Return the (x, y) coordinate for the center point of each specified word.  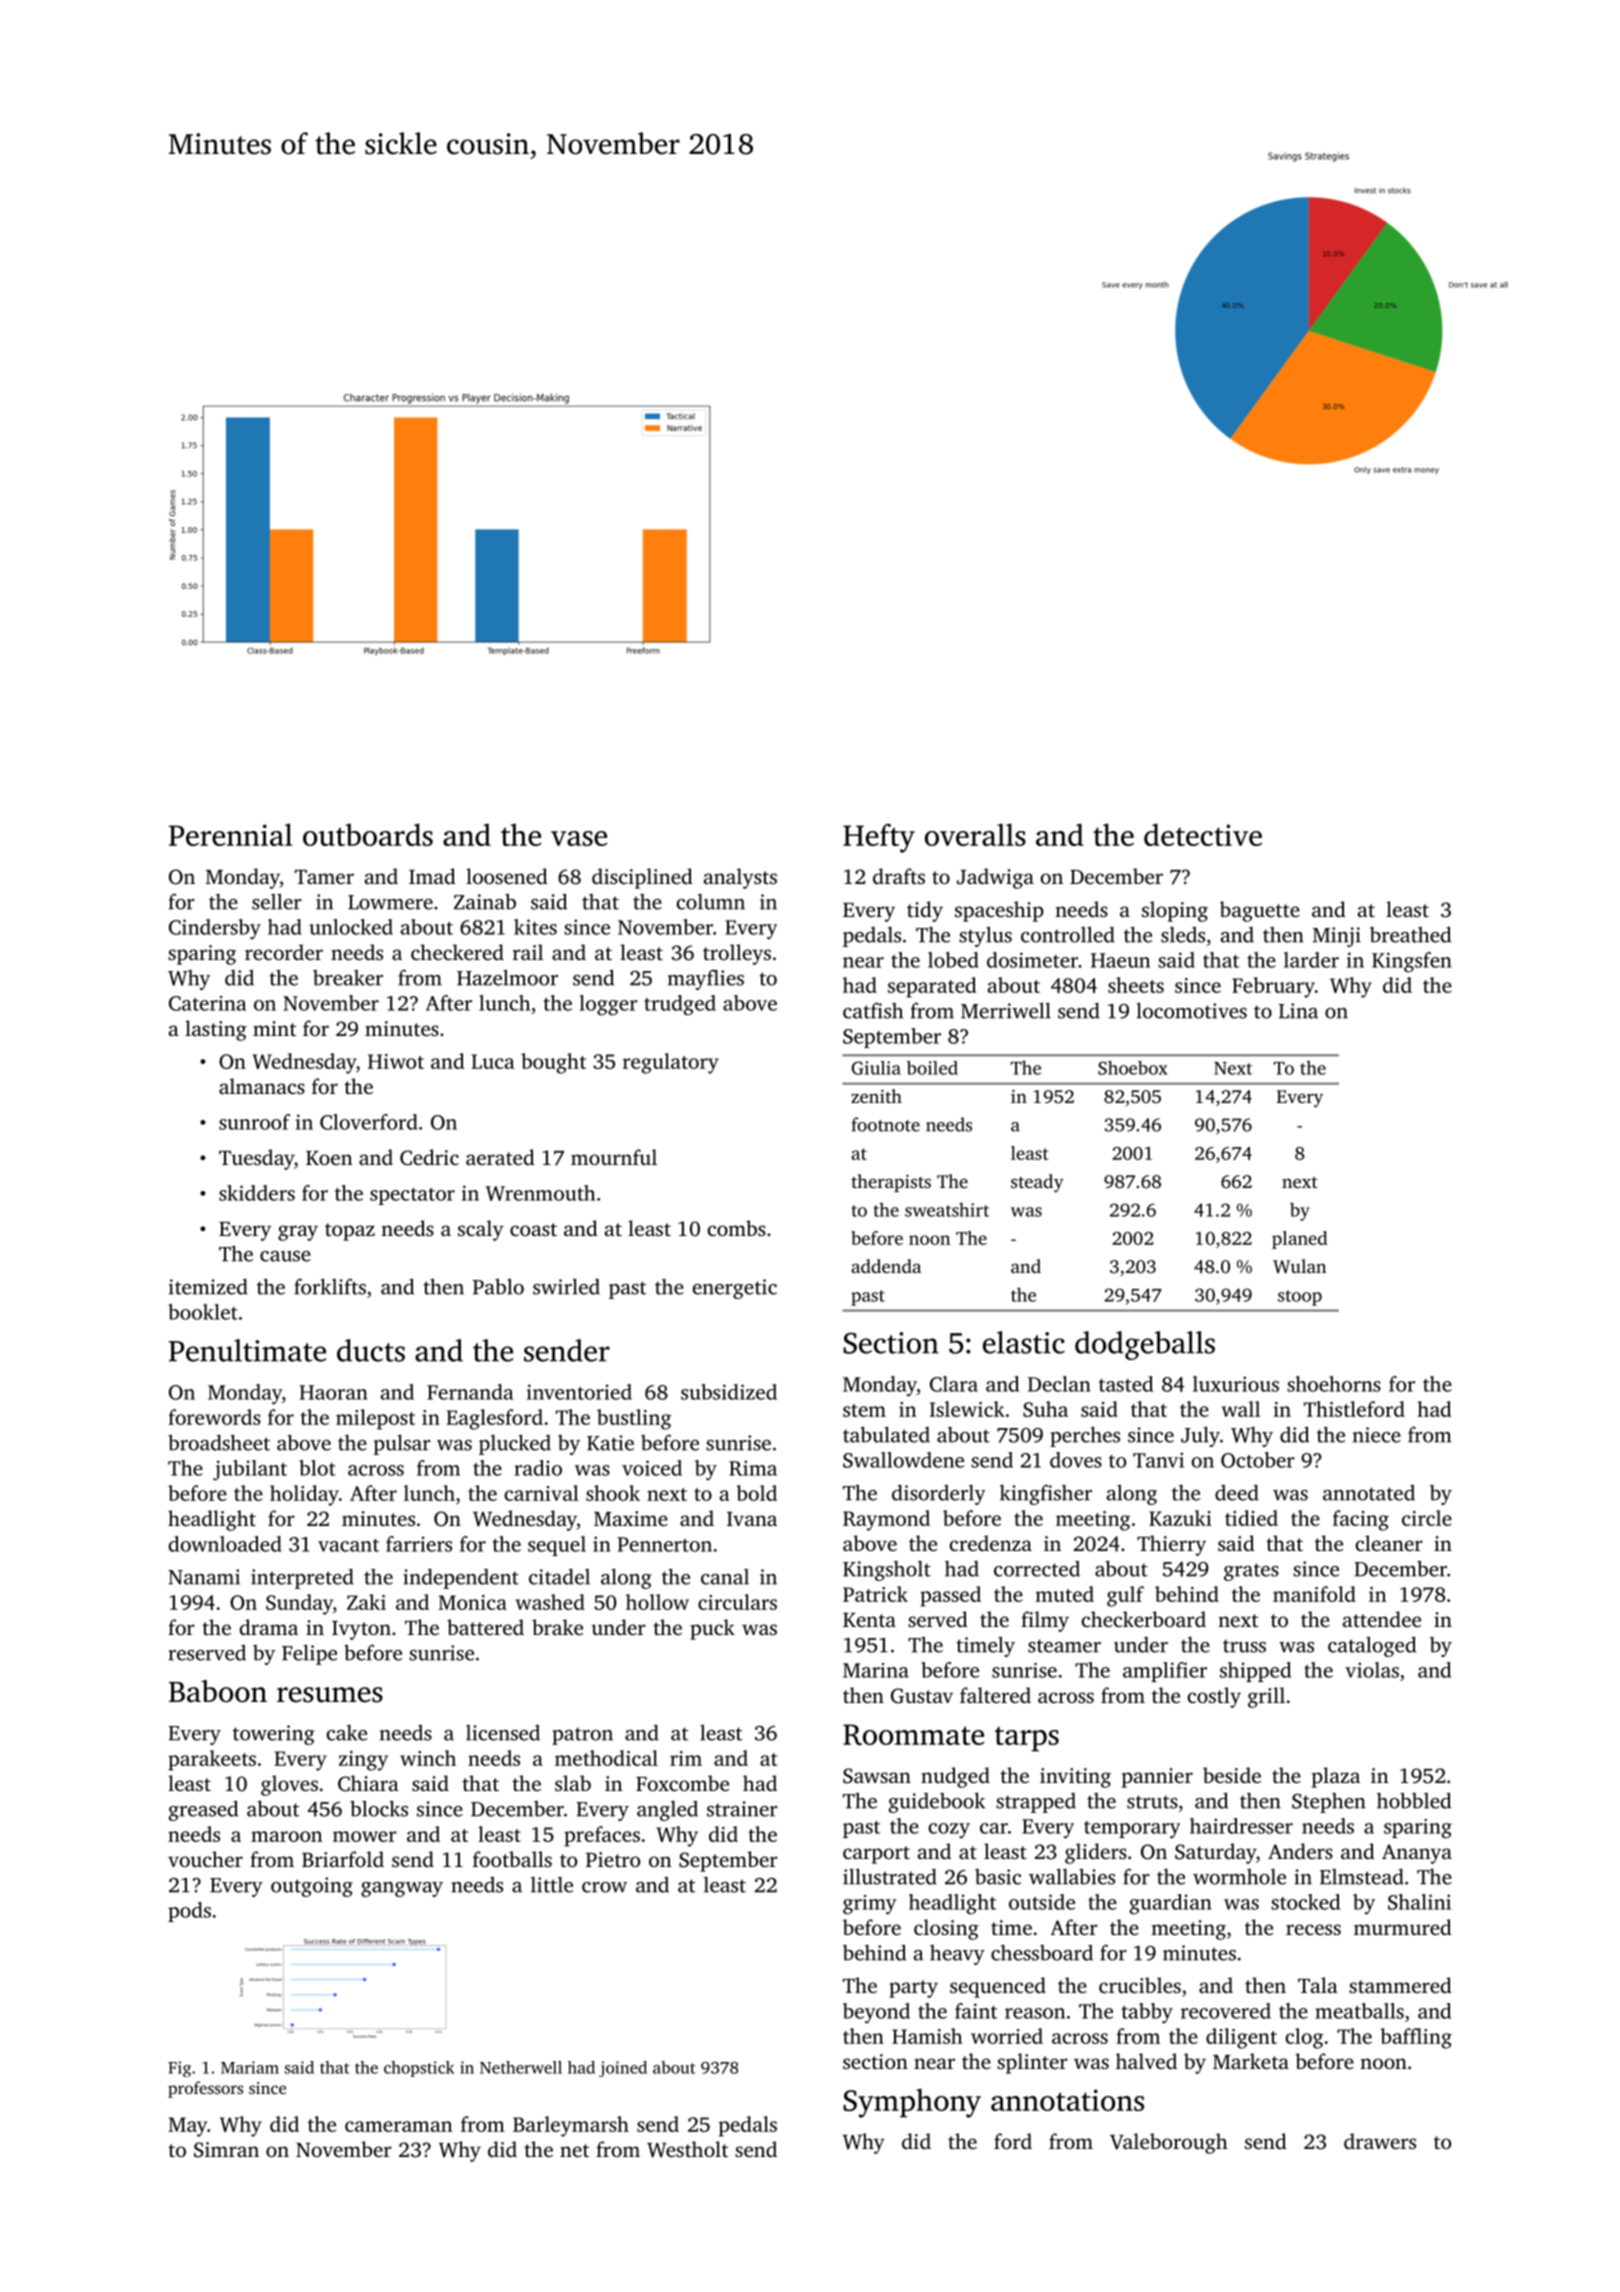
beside (1232, 1775)
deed (1237, 1492)
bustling (634, 1419)
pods (189, 1912)
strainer (742, 1809)
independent (461, 1578)
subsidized (729, 1392)
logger (609, 1005)
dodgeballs (1145, 1345)
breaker (348, 978)
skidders (257, 1193)
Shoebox (1133, 1068)
